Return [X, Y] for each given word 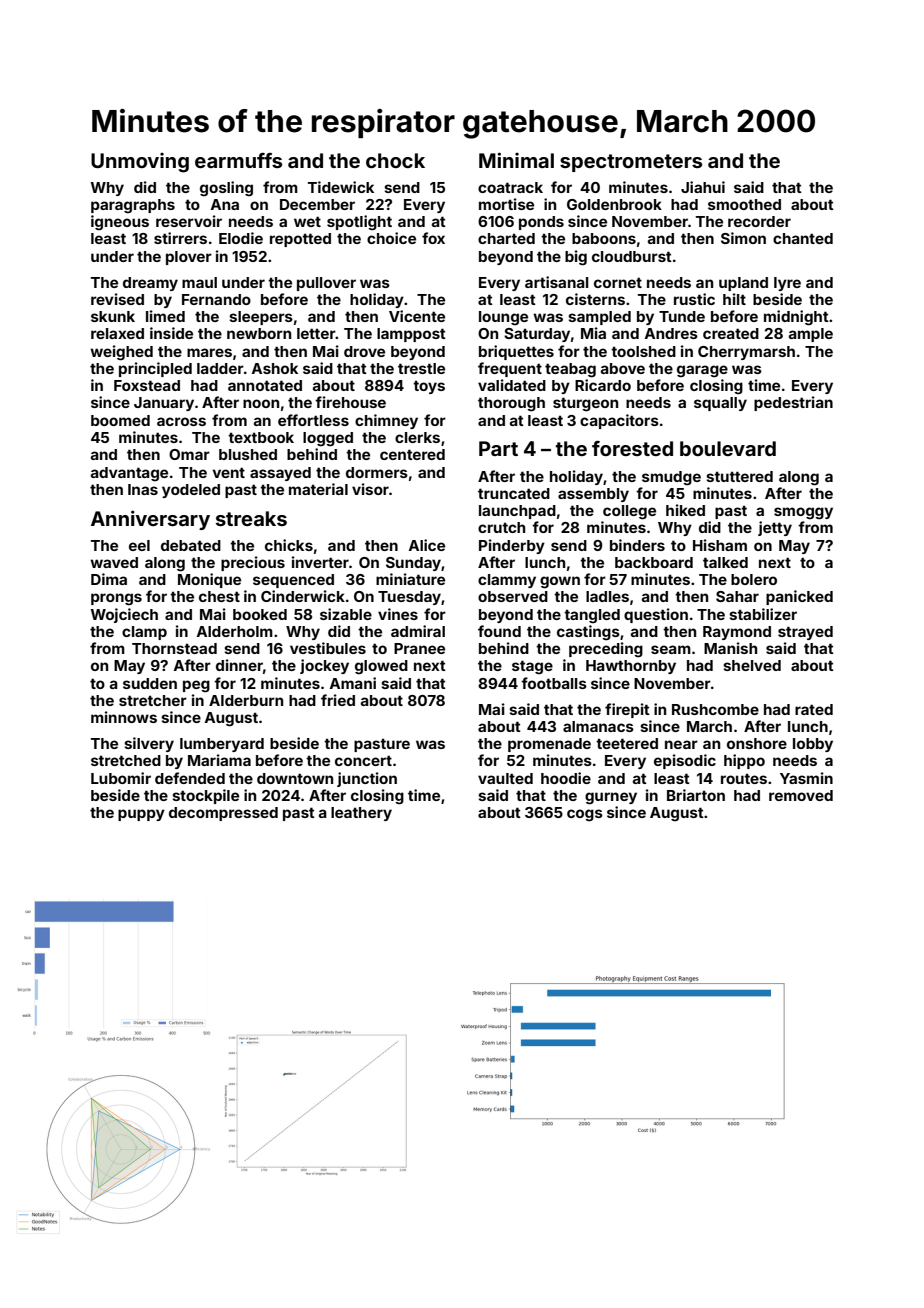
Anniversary [150, 520]
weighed [121, 353]
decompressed [223, 814]
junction [367, 779]
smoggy [803, 513]
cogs [585, 815]
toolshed [643, 351]
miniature [410, 579]
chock [395, 160]
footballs [554, 683]
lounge [503, 318]
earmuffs [238, 160]
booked [260, 614]
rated [814, 709]
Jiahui [703, 187]
